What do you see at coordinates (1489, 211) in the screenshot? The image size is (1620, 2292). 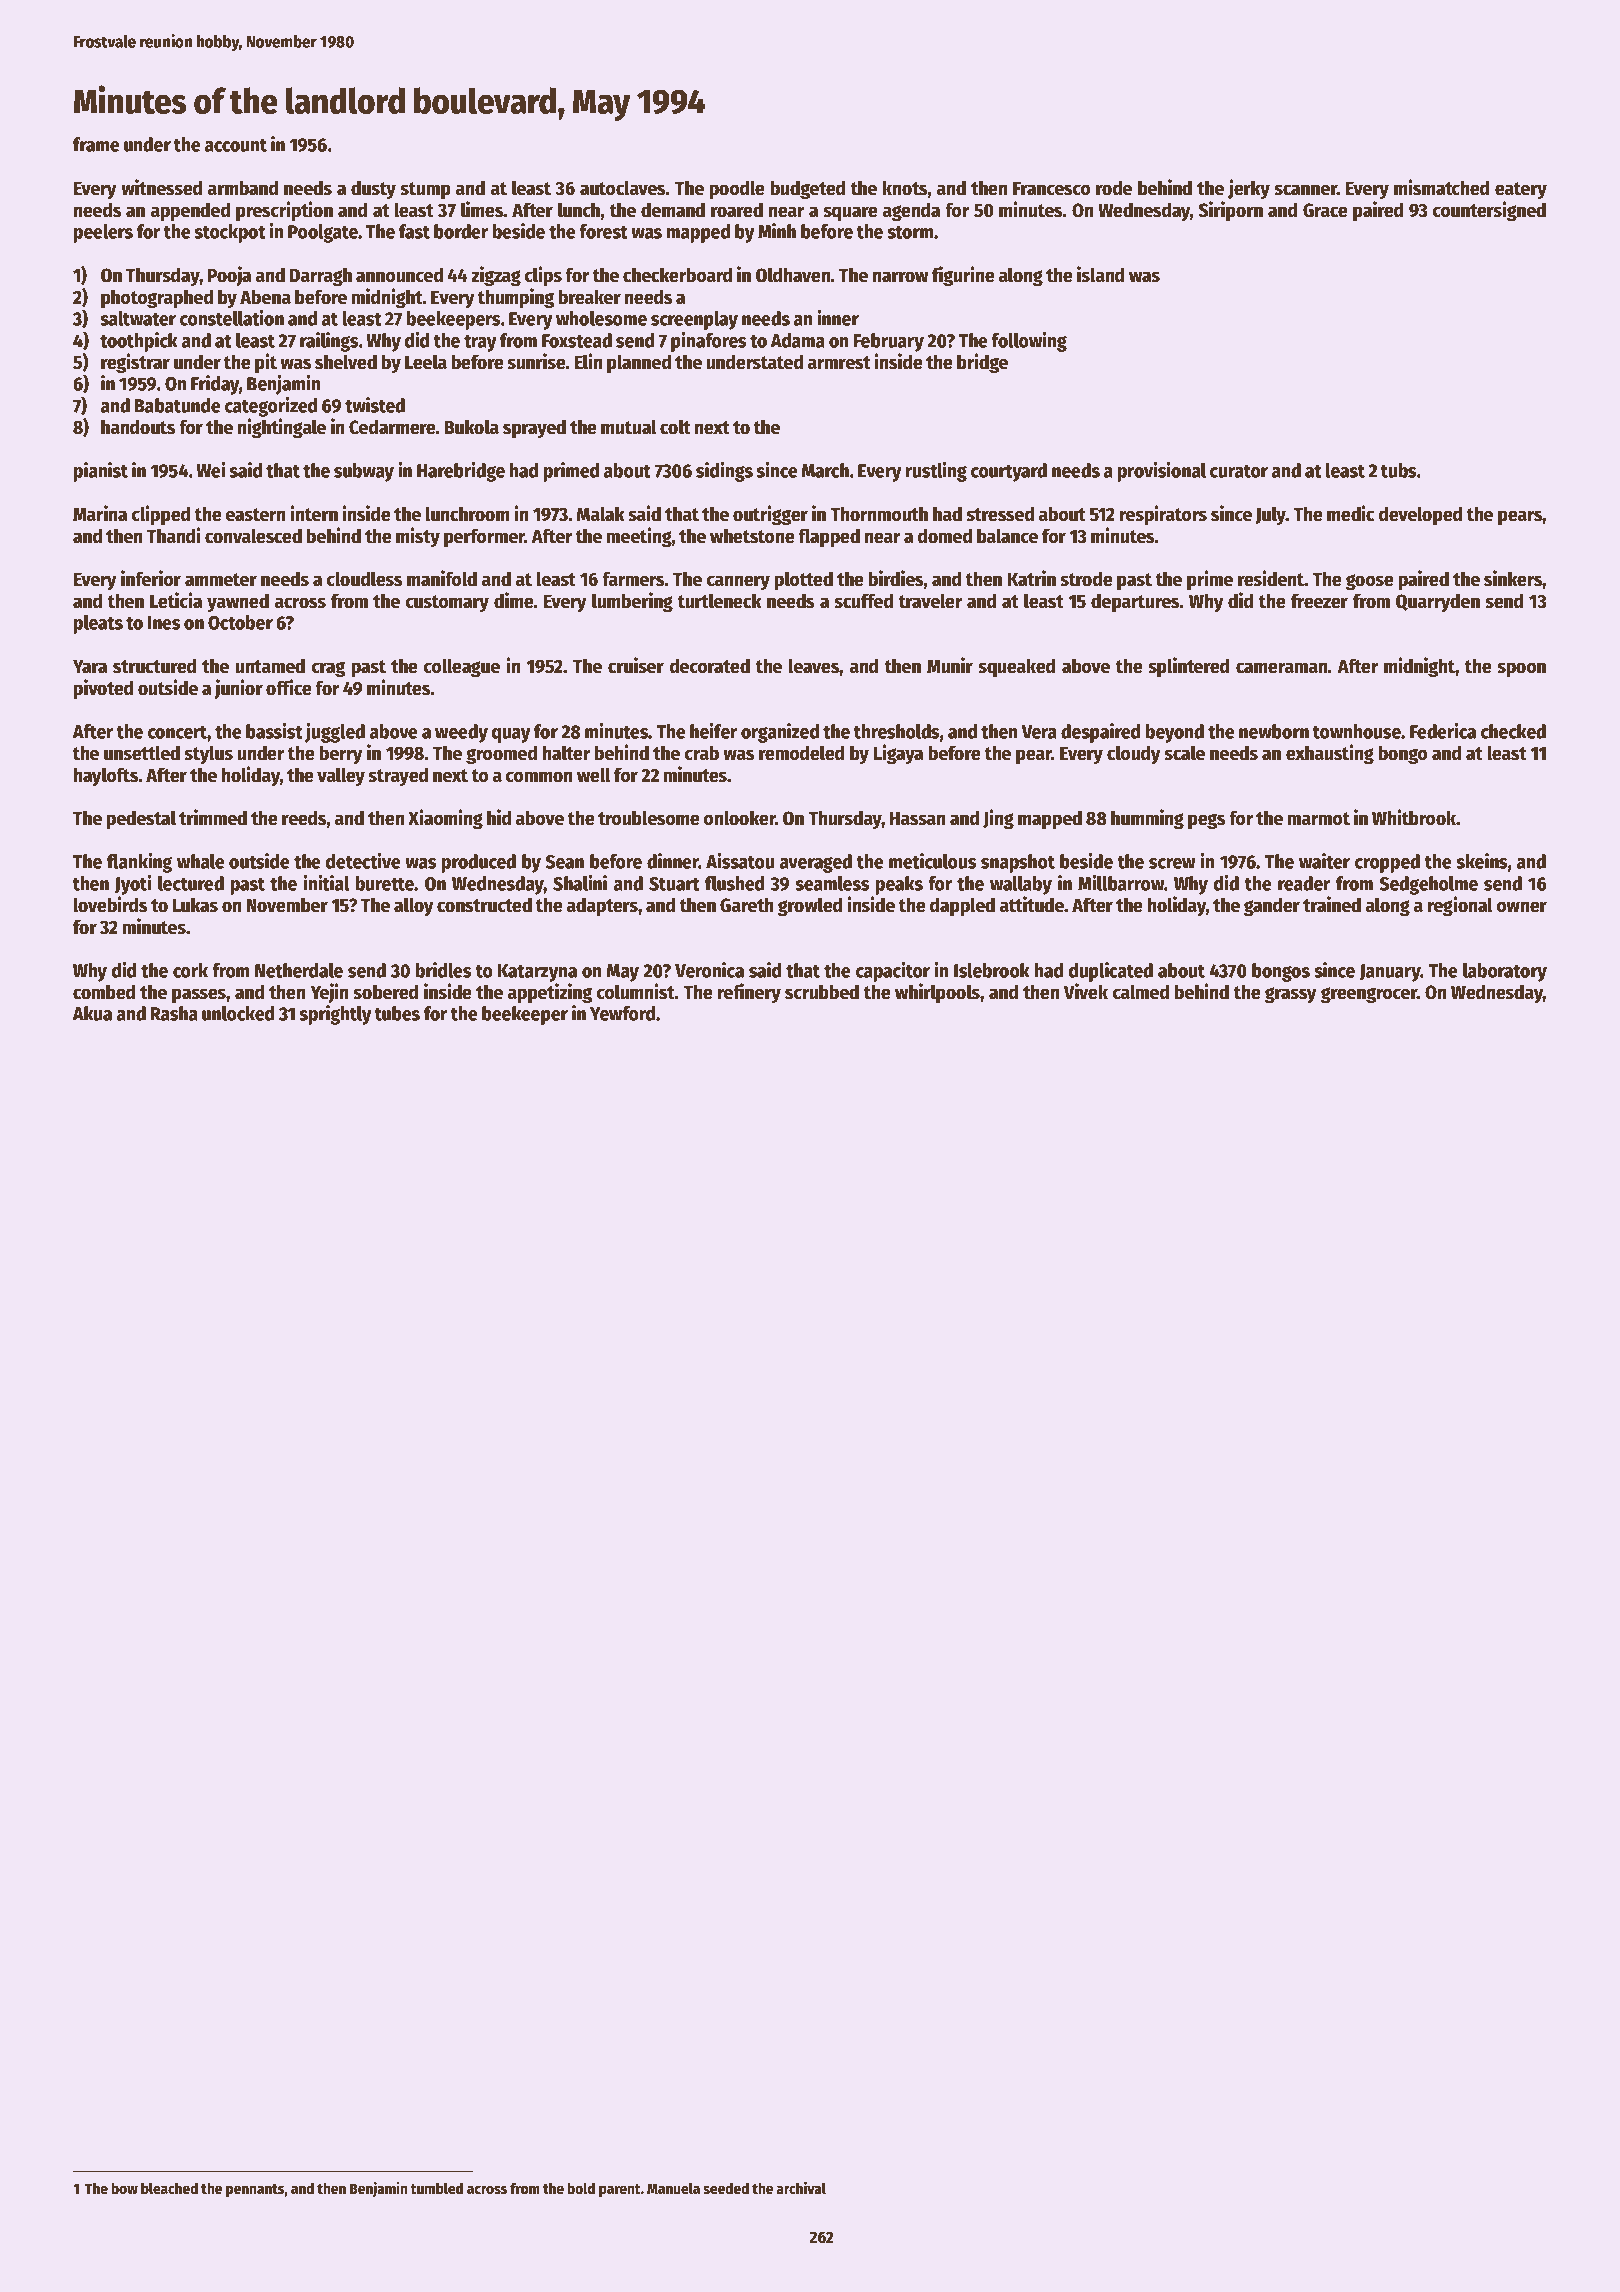 I see `countersigned` at bounding box center [1489, 211].
